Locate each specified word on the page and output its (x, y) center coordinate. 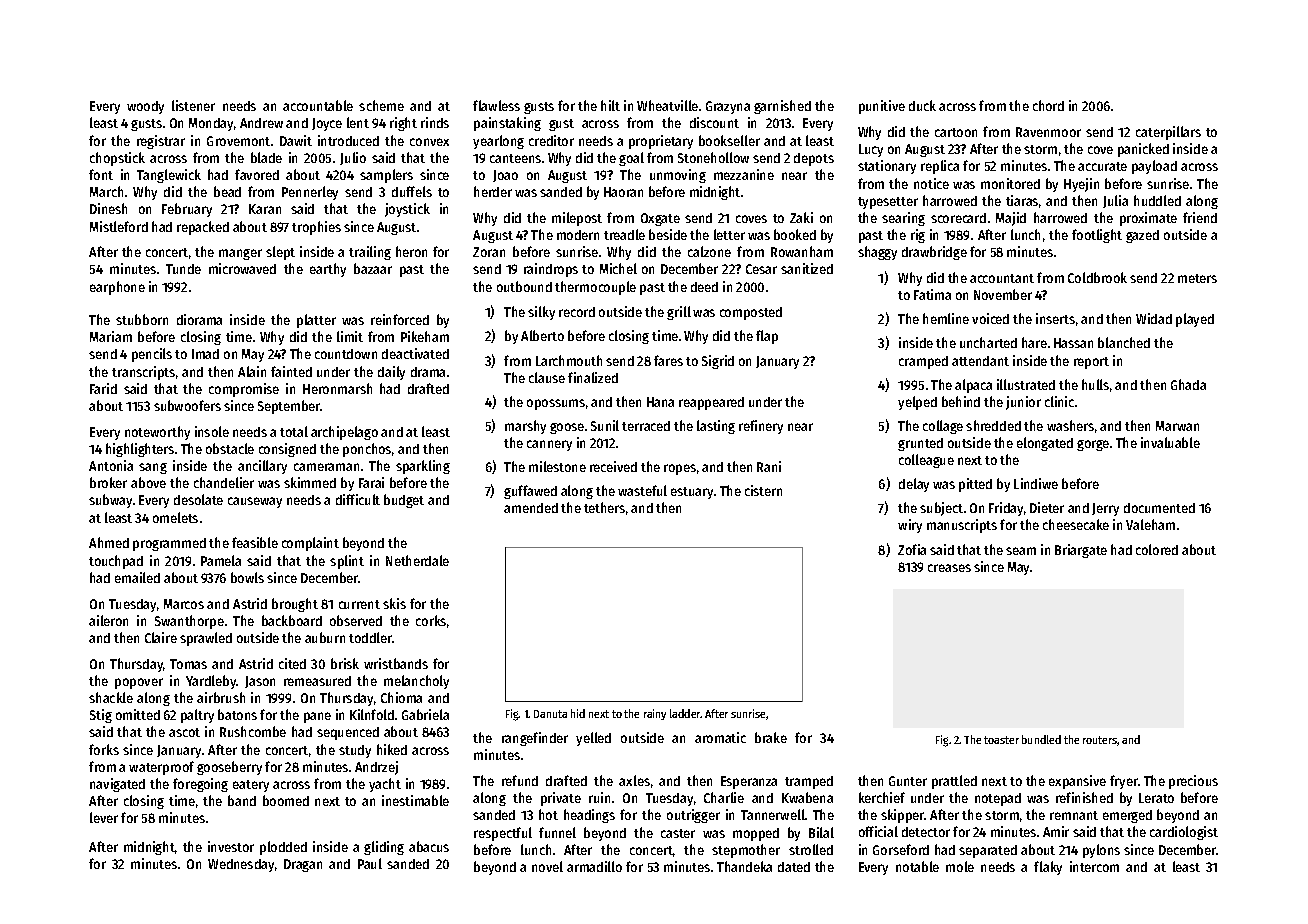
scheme (381, 105)
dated (794, 867)
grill (679, 313)
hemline (946, 318)
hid (578, 713)
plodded (283, 848)
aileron (108, 620)
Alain (252, 371)
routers (1100, 740)
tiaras (1022, 200)
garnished (782, 107)
